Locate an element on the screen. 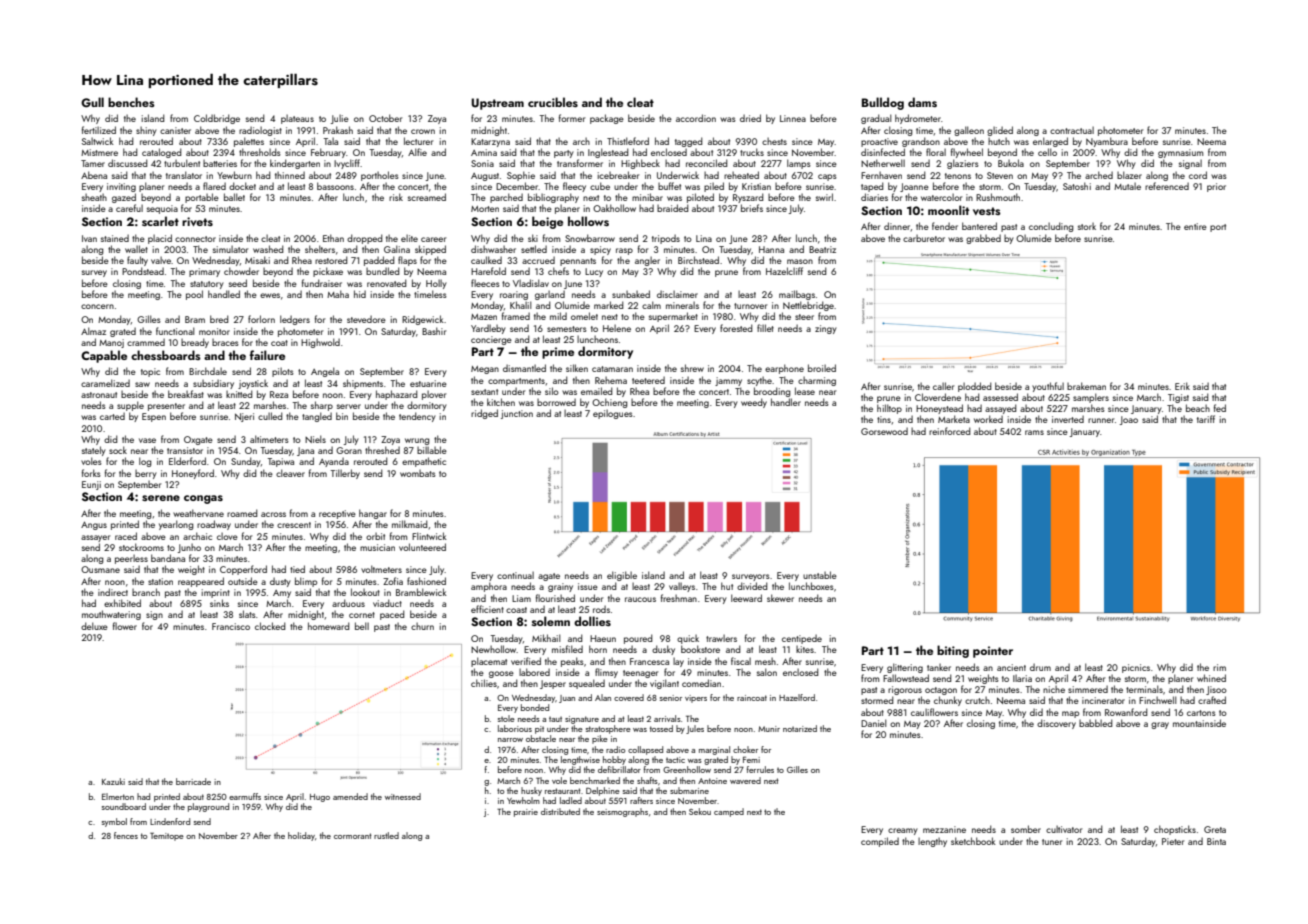  inverted is located at coordinates (1068, 419).
